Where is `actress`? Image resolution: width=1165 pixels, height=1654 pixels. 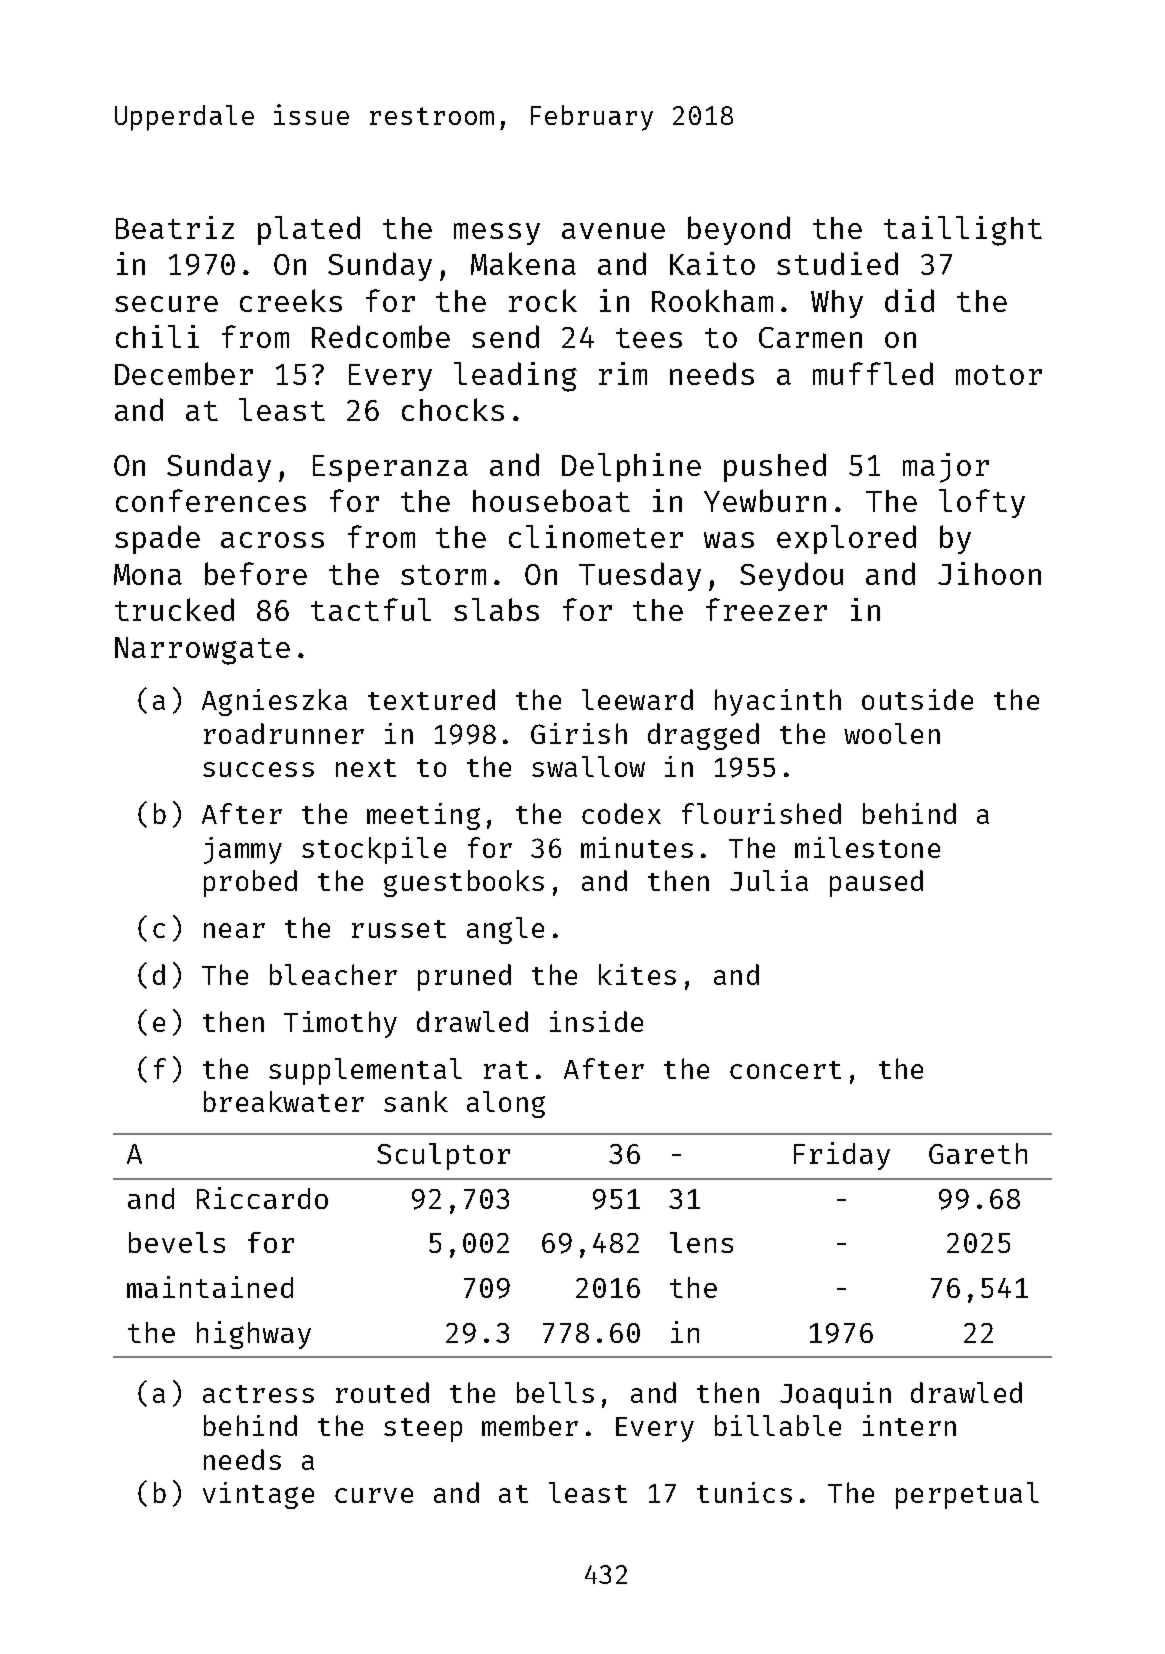 actress is located at coordinates (258, 1394).
